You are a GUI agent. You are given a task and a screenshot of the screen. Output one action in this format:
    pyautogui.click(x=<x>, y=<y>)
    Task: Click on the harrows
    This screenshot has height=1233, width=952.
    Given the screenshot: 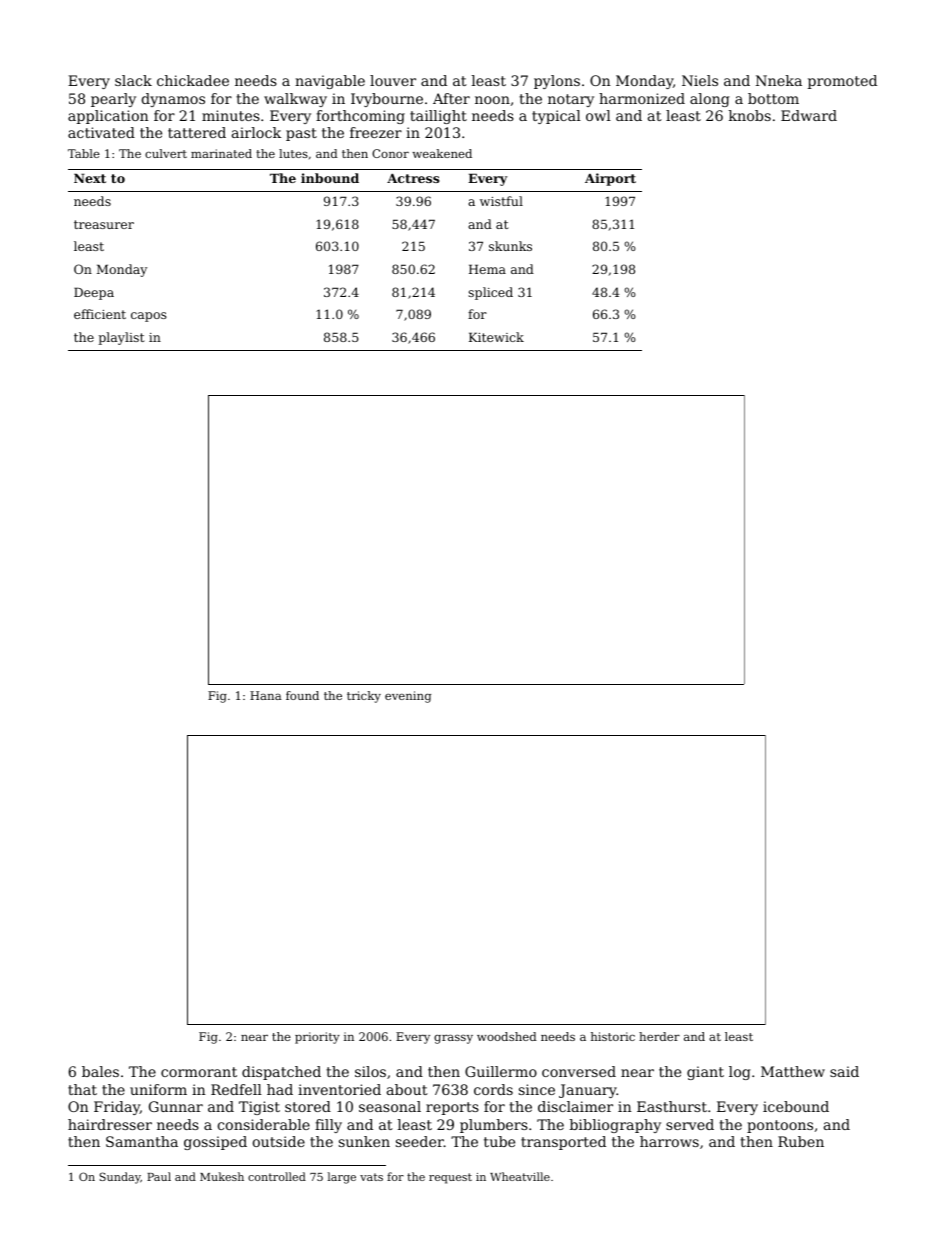 What is the action you would take?
    pyautogui.click(x=669, y=1141)
